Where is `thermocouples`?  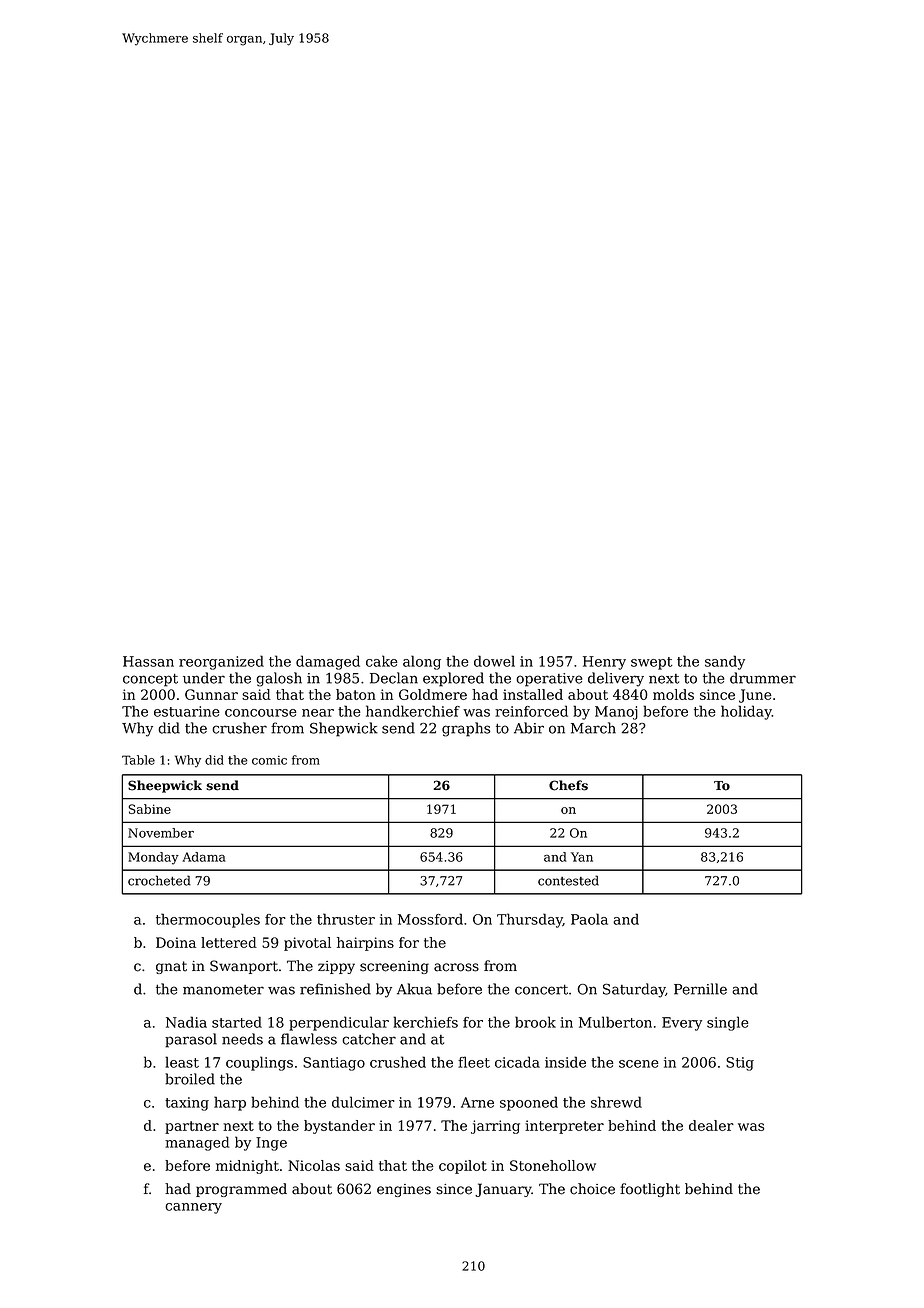 thermocouples is located at coordinates (208, 920).
